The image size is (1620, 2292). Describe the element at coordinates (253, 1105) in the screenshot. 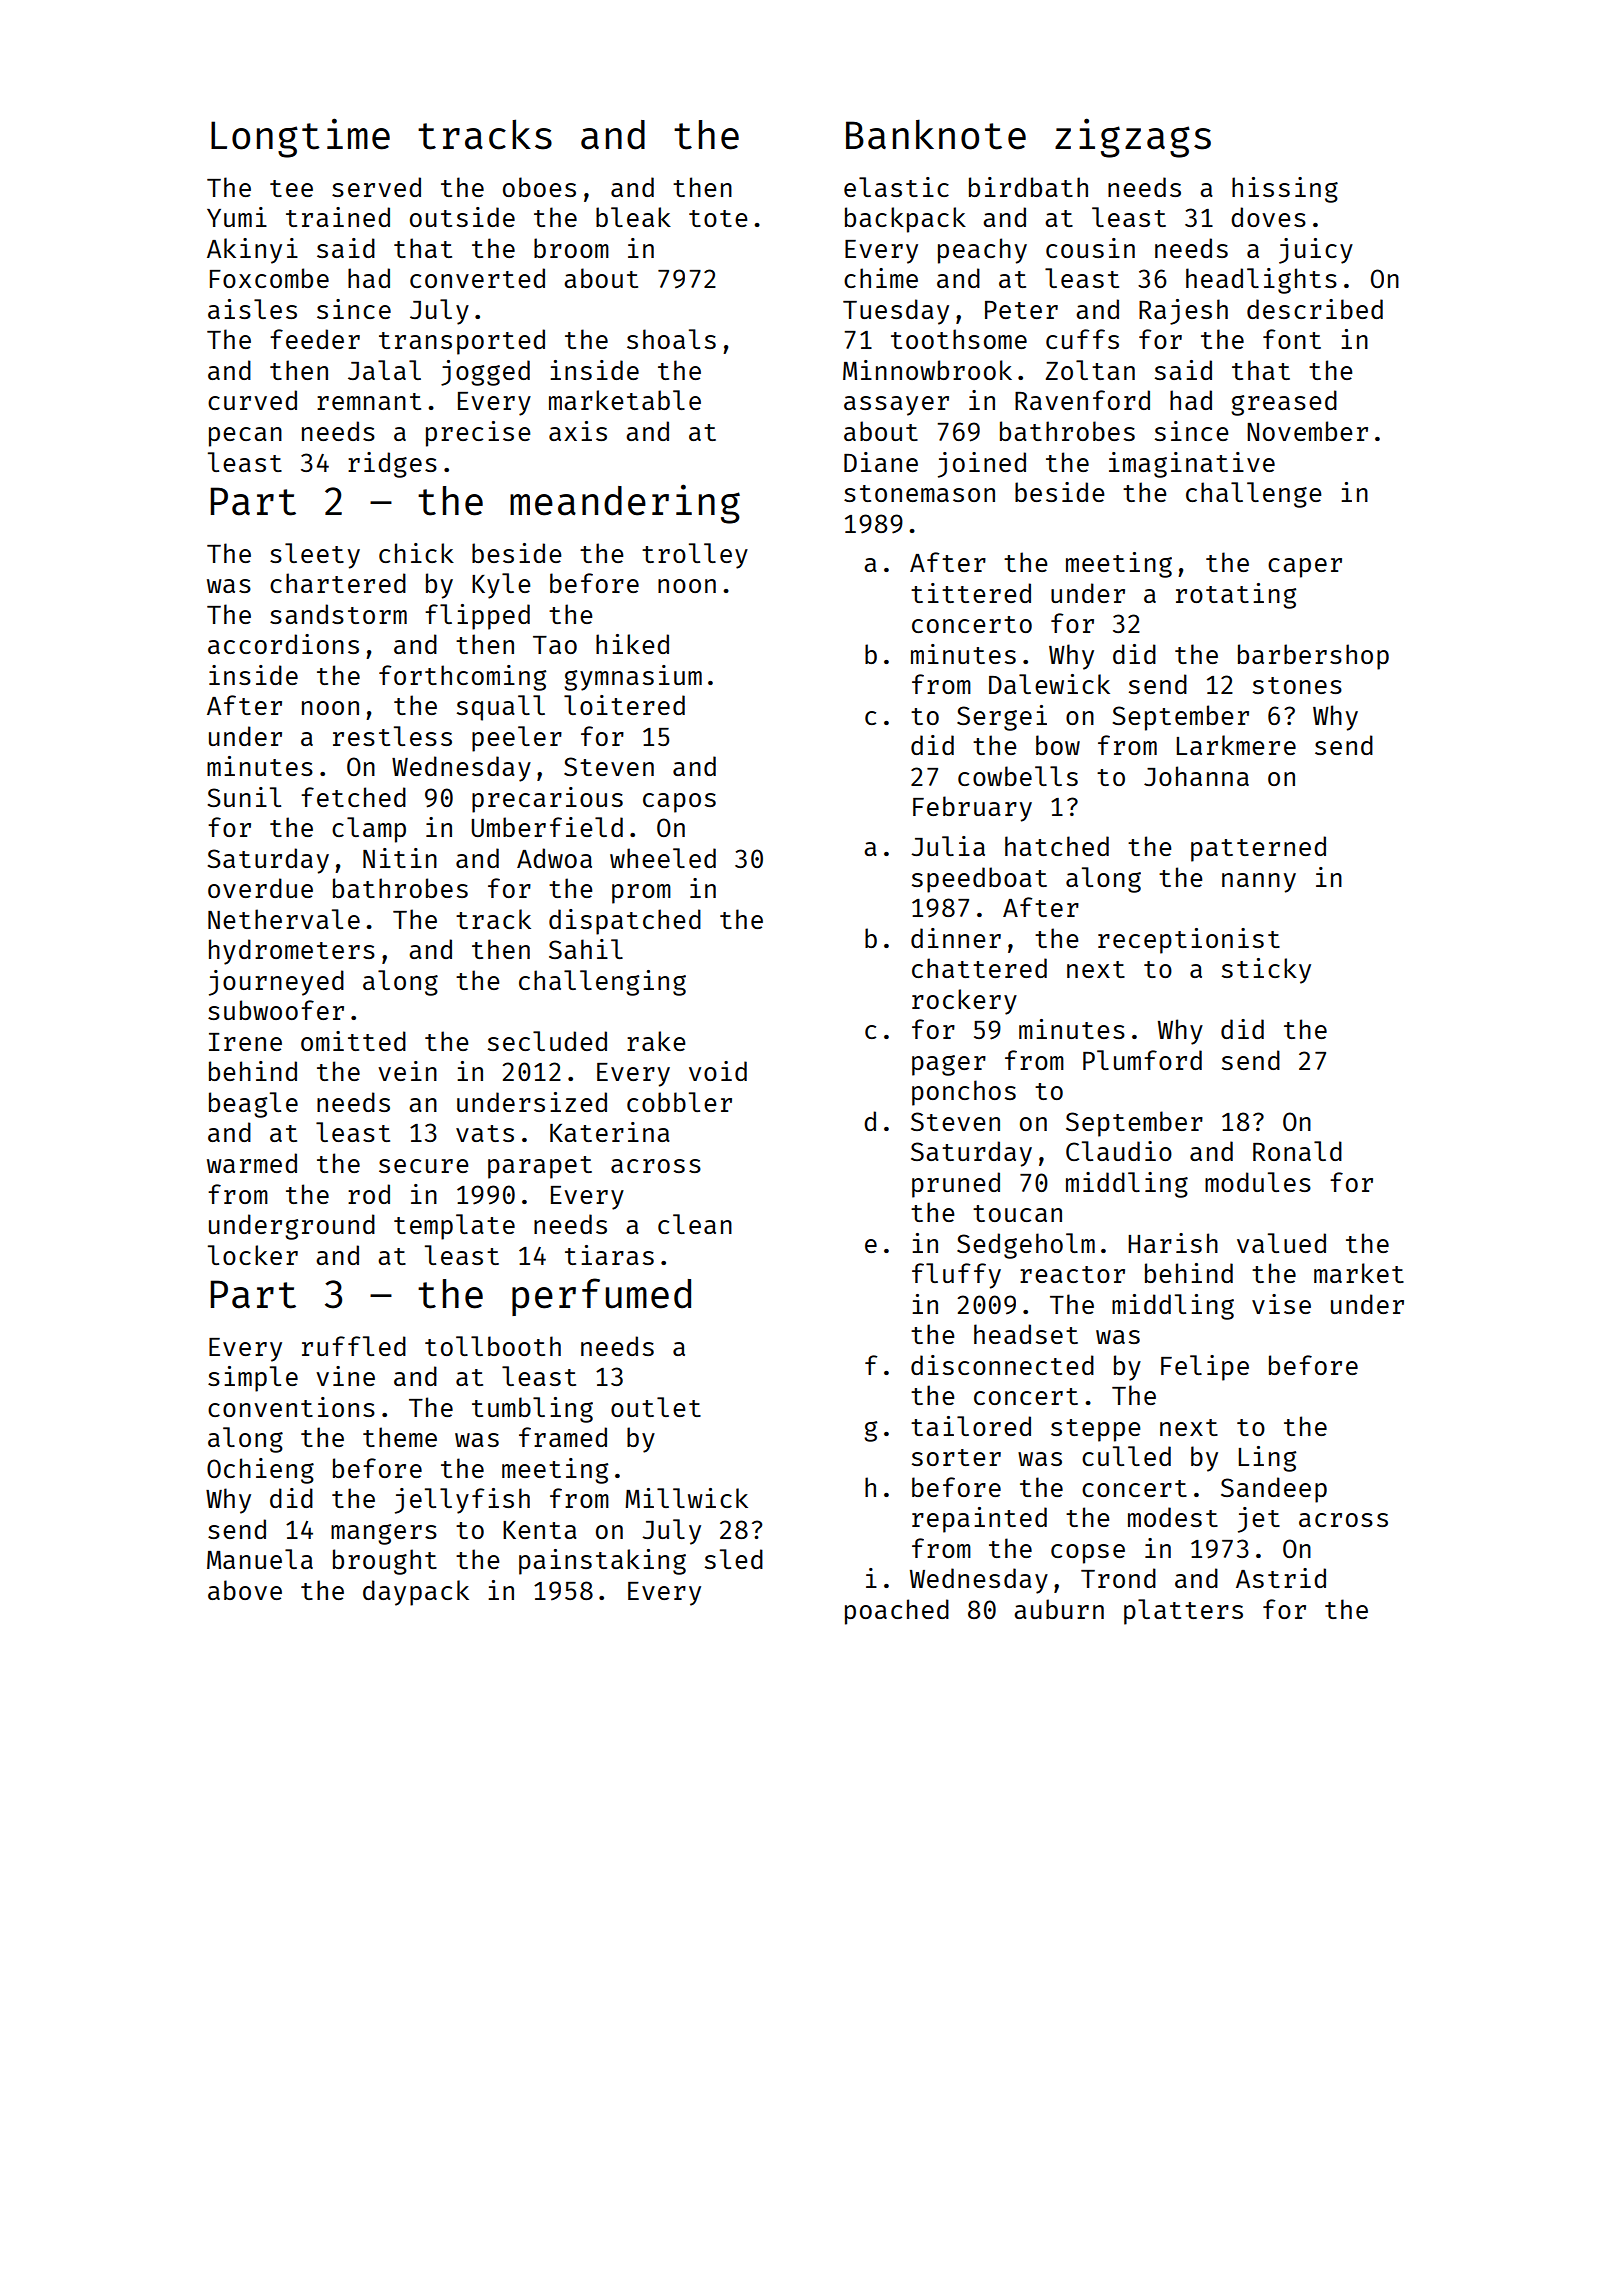

I see `beagle` at that location.
